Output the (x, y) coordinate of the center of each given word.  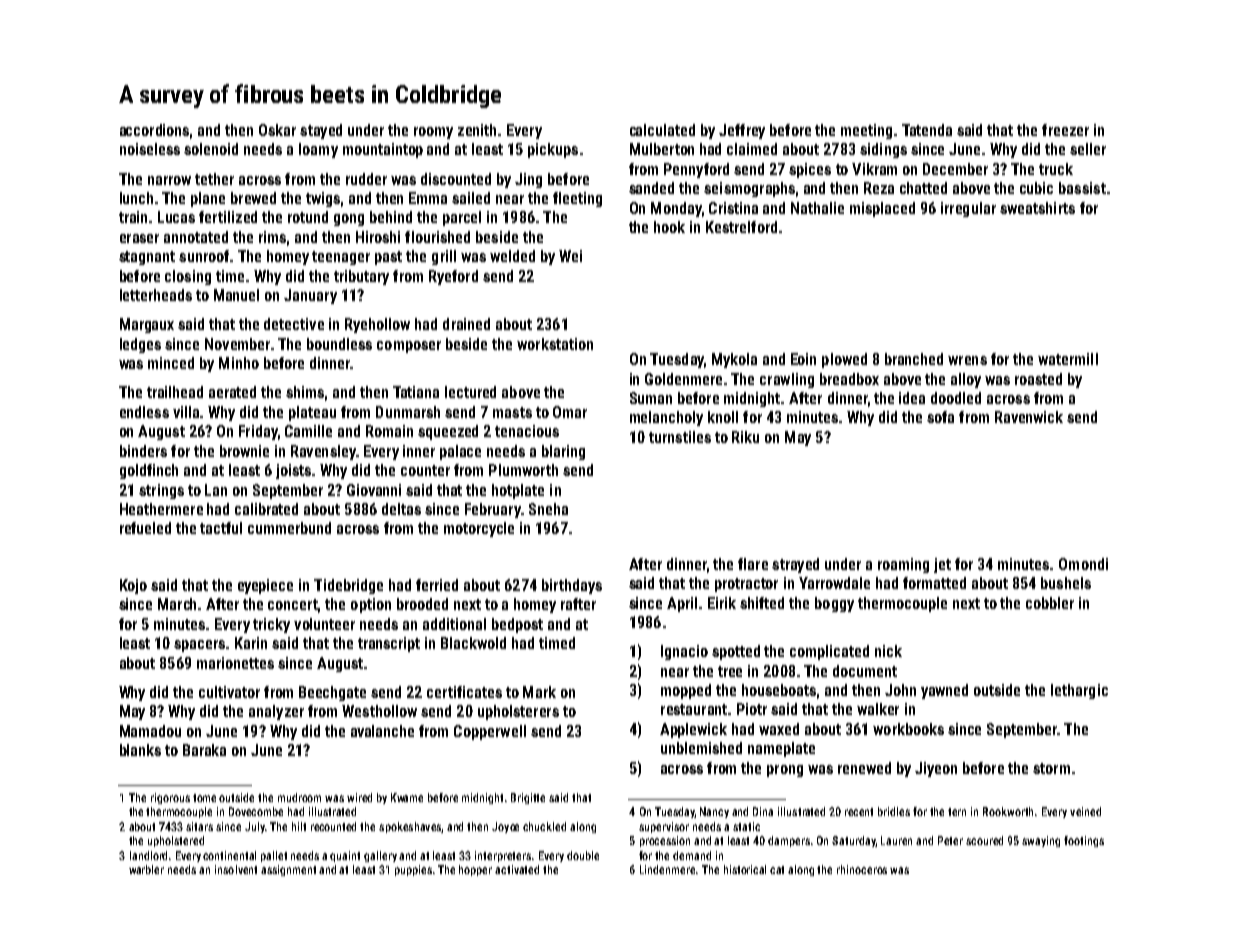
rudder (366, 179)
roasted (1038, 379)
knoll (723, 417)
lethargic (1079, 691)
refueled (145, 528)
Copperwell (490, 732)
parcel (462, 218)
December (955, 169)
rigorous (170, 798)
